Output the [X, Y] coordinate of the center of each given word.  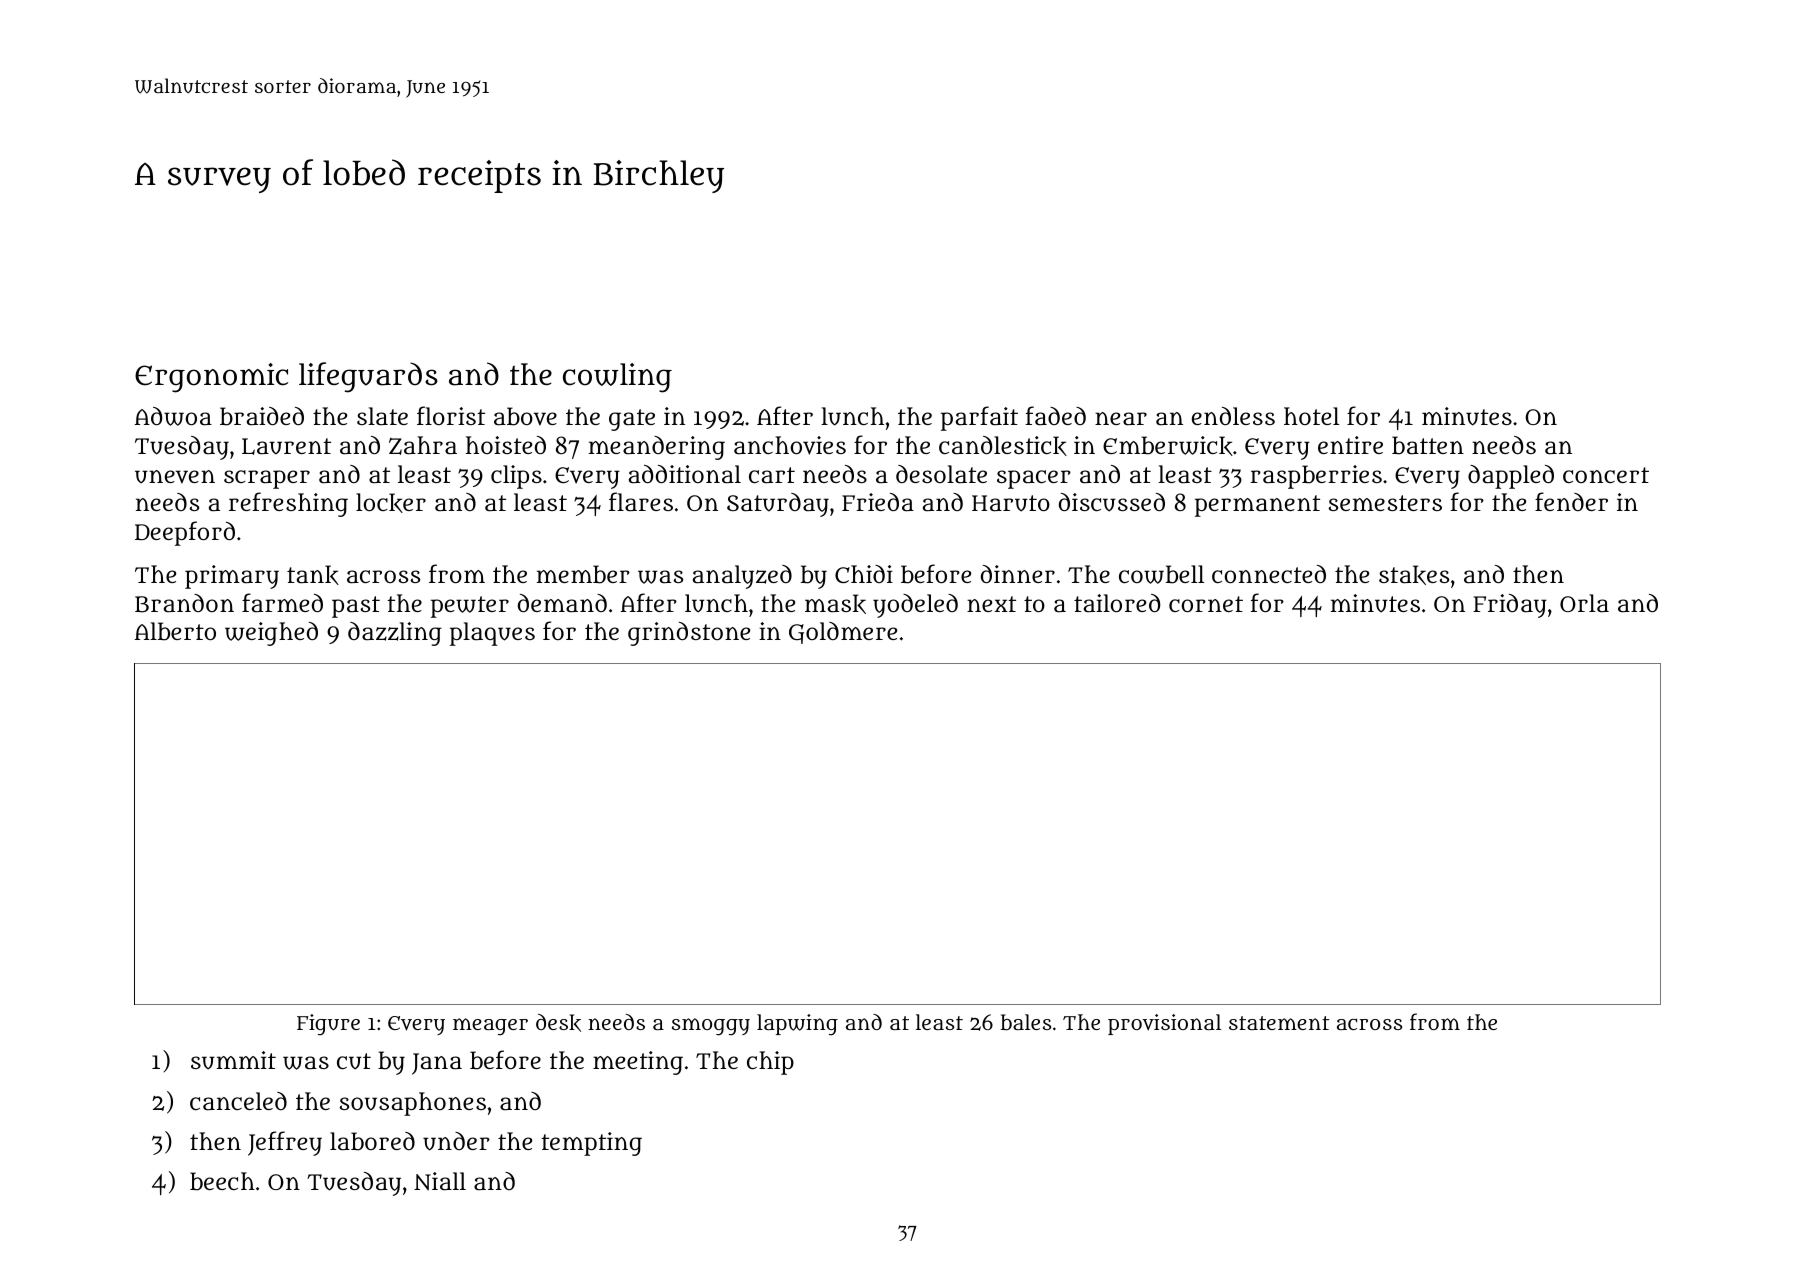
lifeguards [368, 377]
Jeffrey [285, 1143]
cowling [617, 378]
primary [232, 577]
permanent [1257, 506]
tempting [591, 1144]
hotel [1311, 416]
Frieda [878, 502]
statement [1279, 1023]
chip [770, 1063]
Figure [328, 1025]
